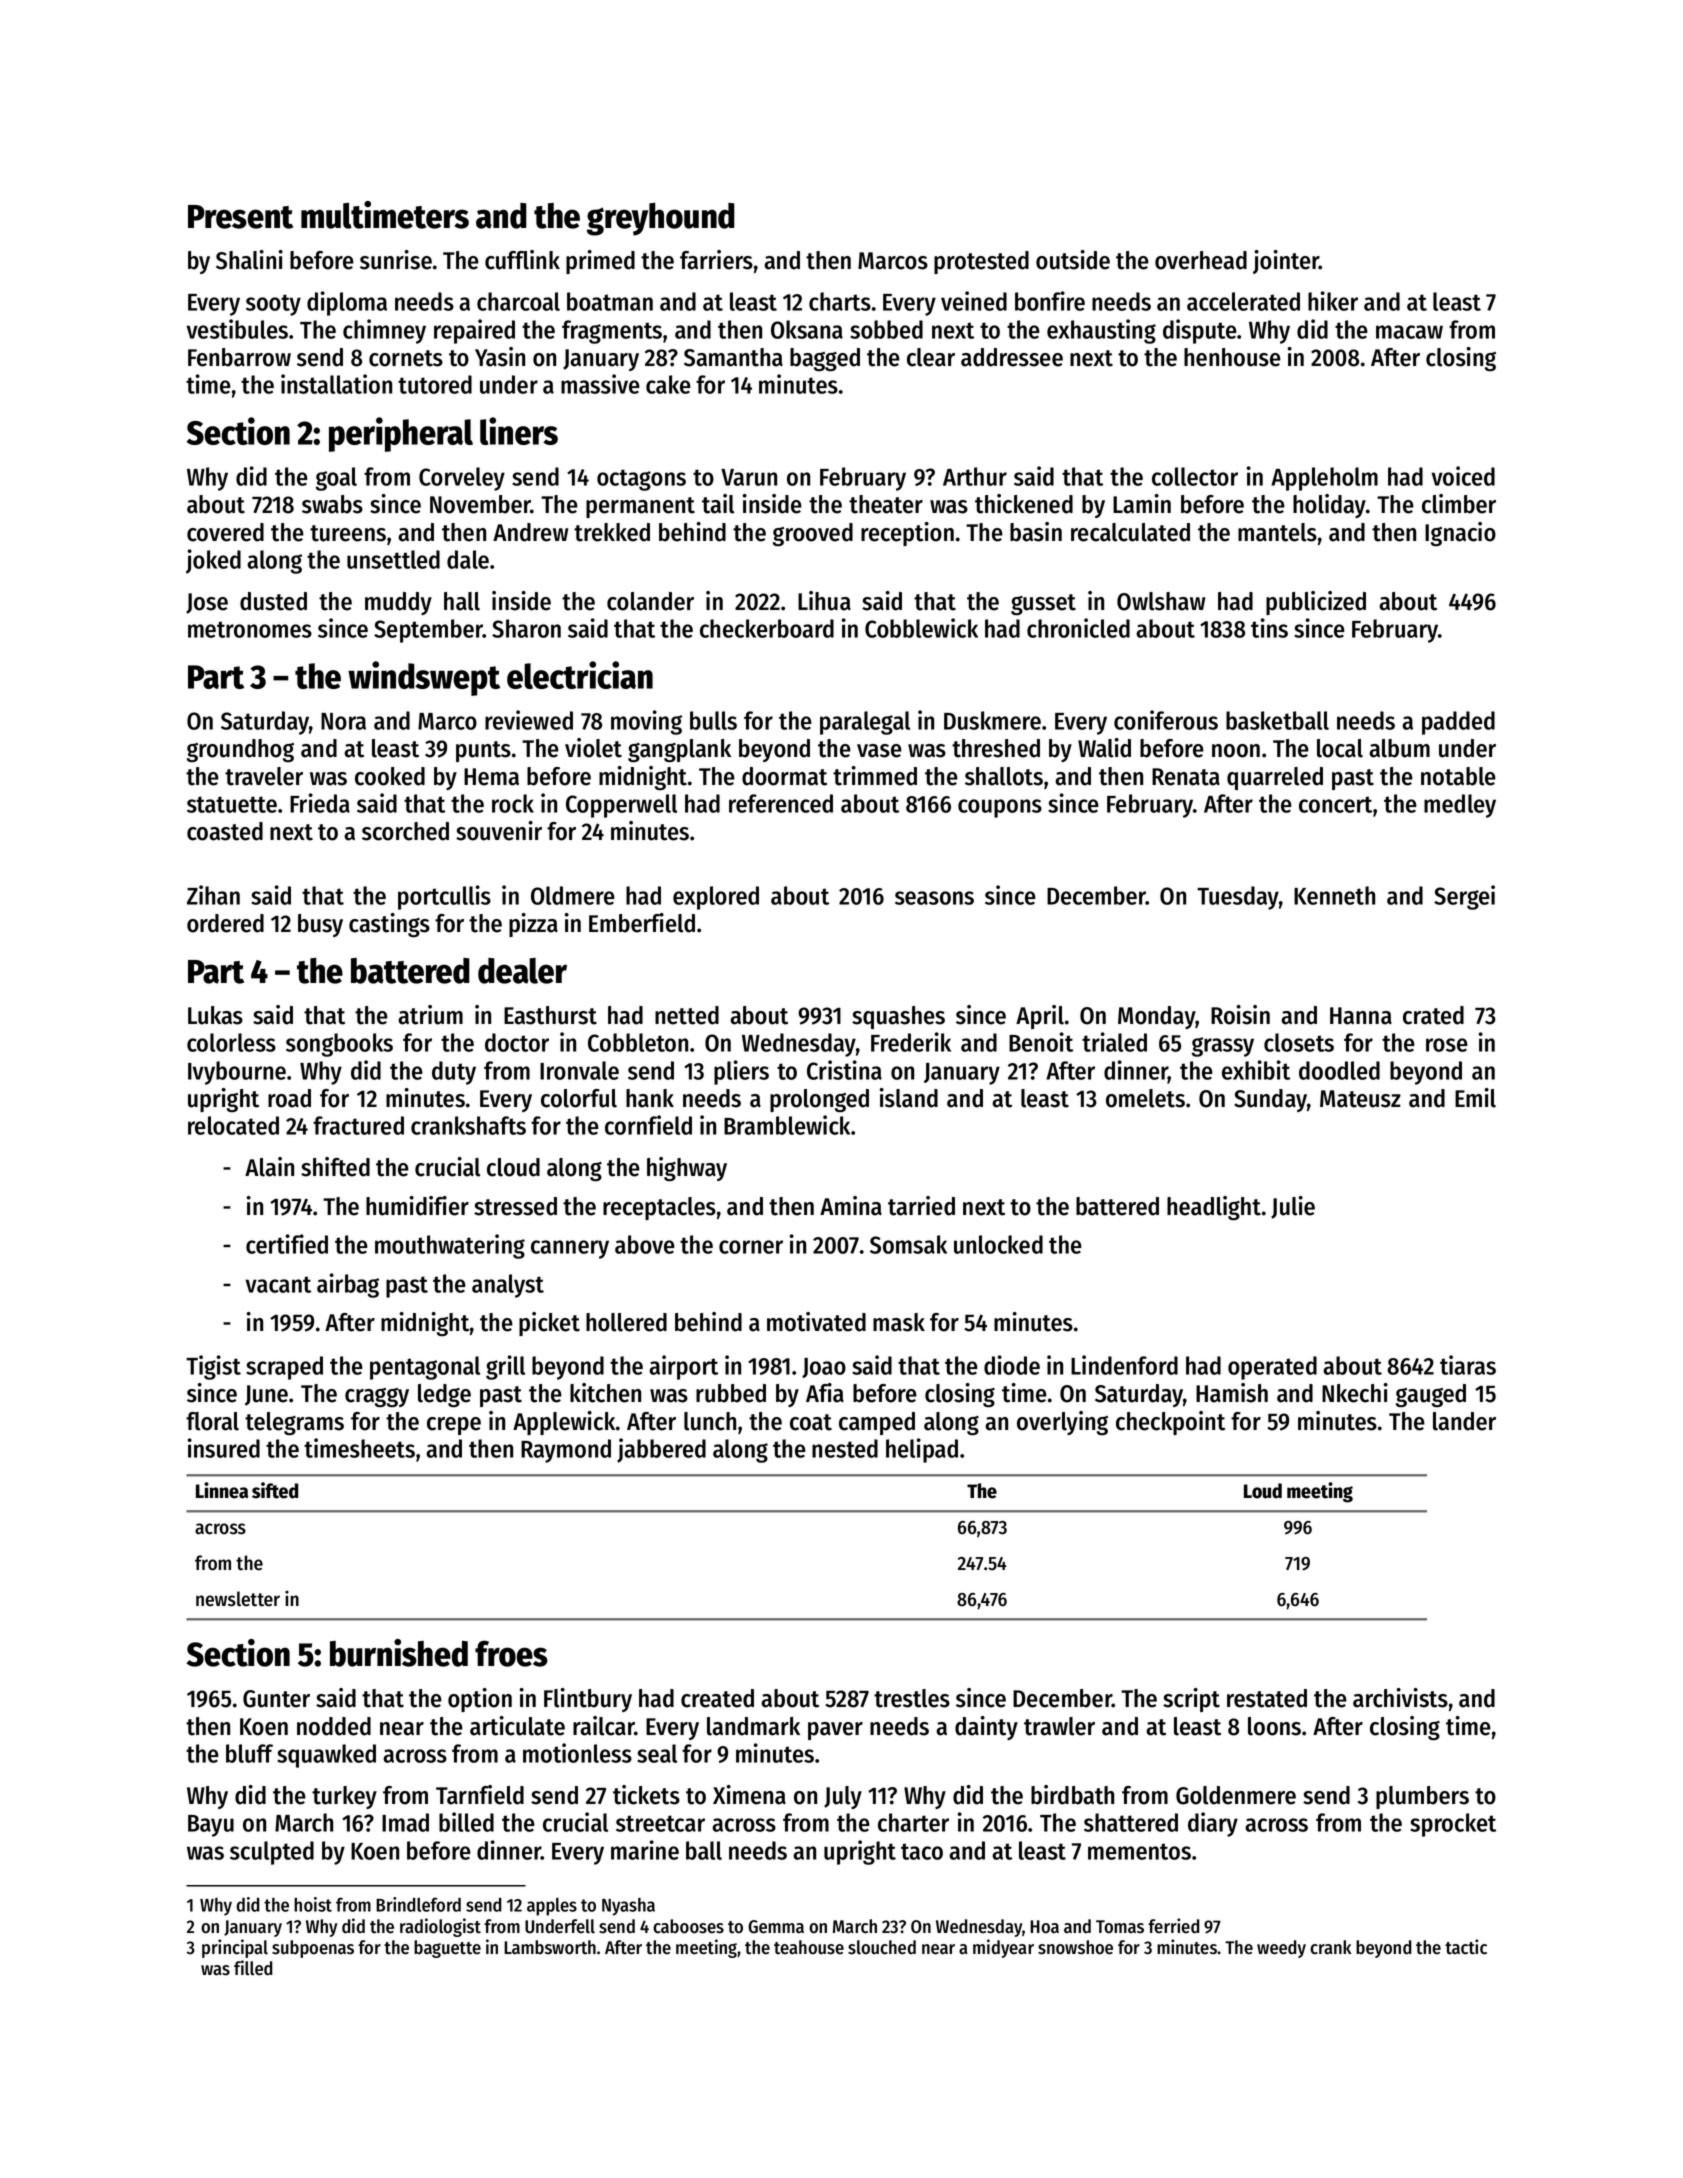 The image size is (1683, 2178). Describe the element at coordinates (1355, 1393) in the screenshot. I see `Nkechi` at that location.
